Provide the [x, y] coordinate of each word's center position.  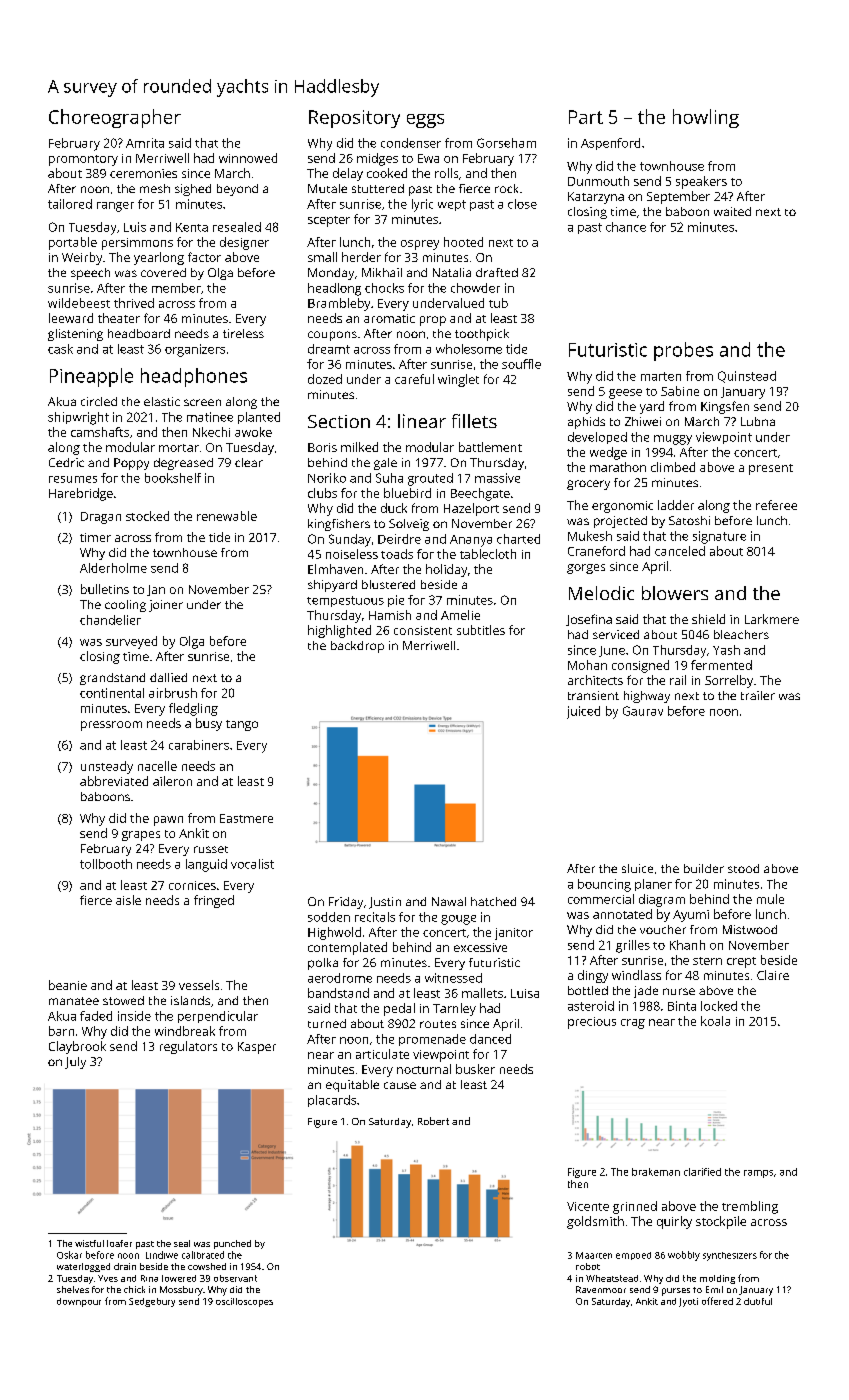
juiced [583, 712]
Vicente [588, 1206]
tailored [70, 204]
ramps [758, 1174]
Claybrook [77, 1047]
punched [232, 1244]
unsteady [107, 767]
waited [732, 211]
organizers [195, 350]
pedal [399, 1009]
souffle [521, 364]
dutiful [758, 1301]
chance [626, 227]
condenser [411, 143]
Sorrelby [729, 681]
